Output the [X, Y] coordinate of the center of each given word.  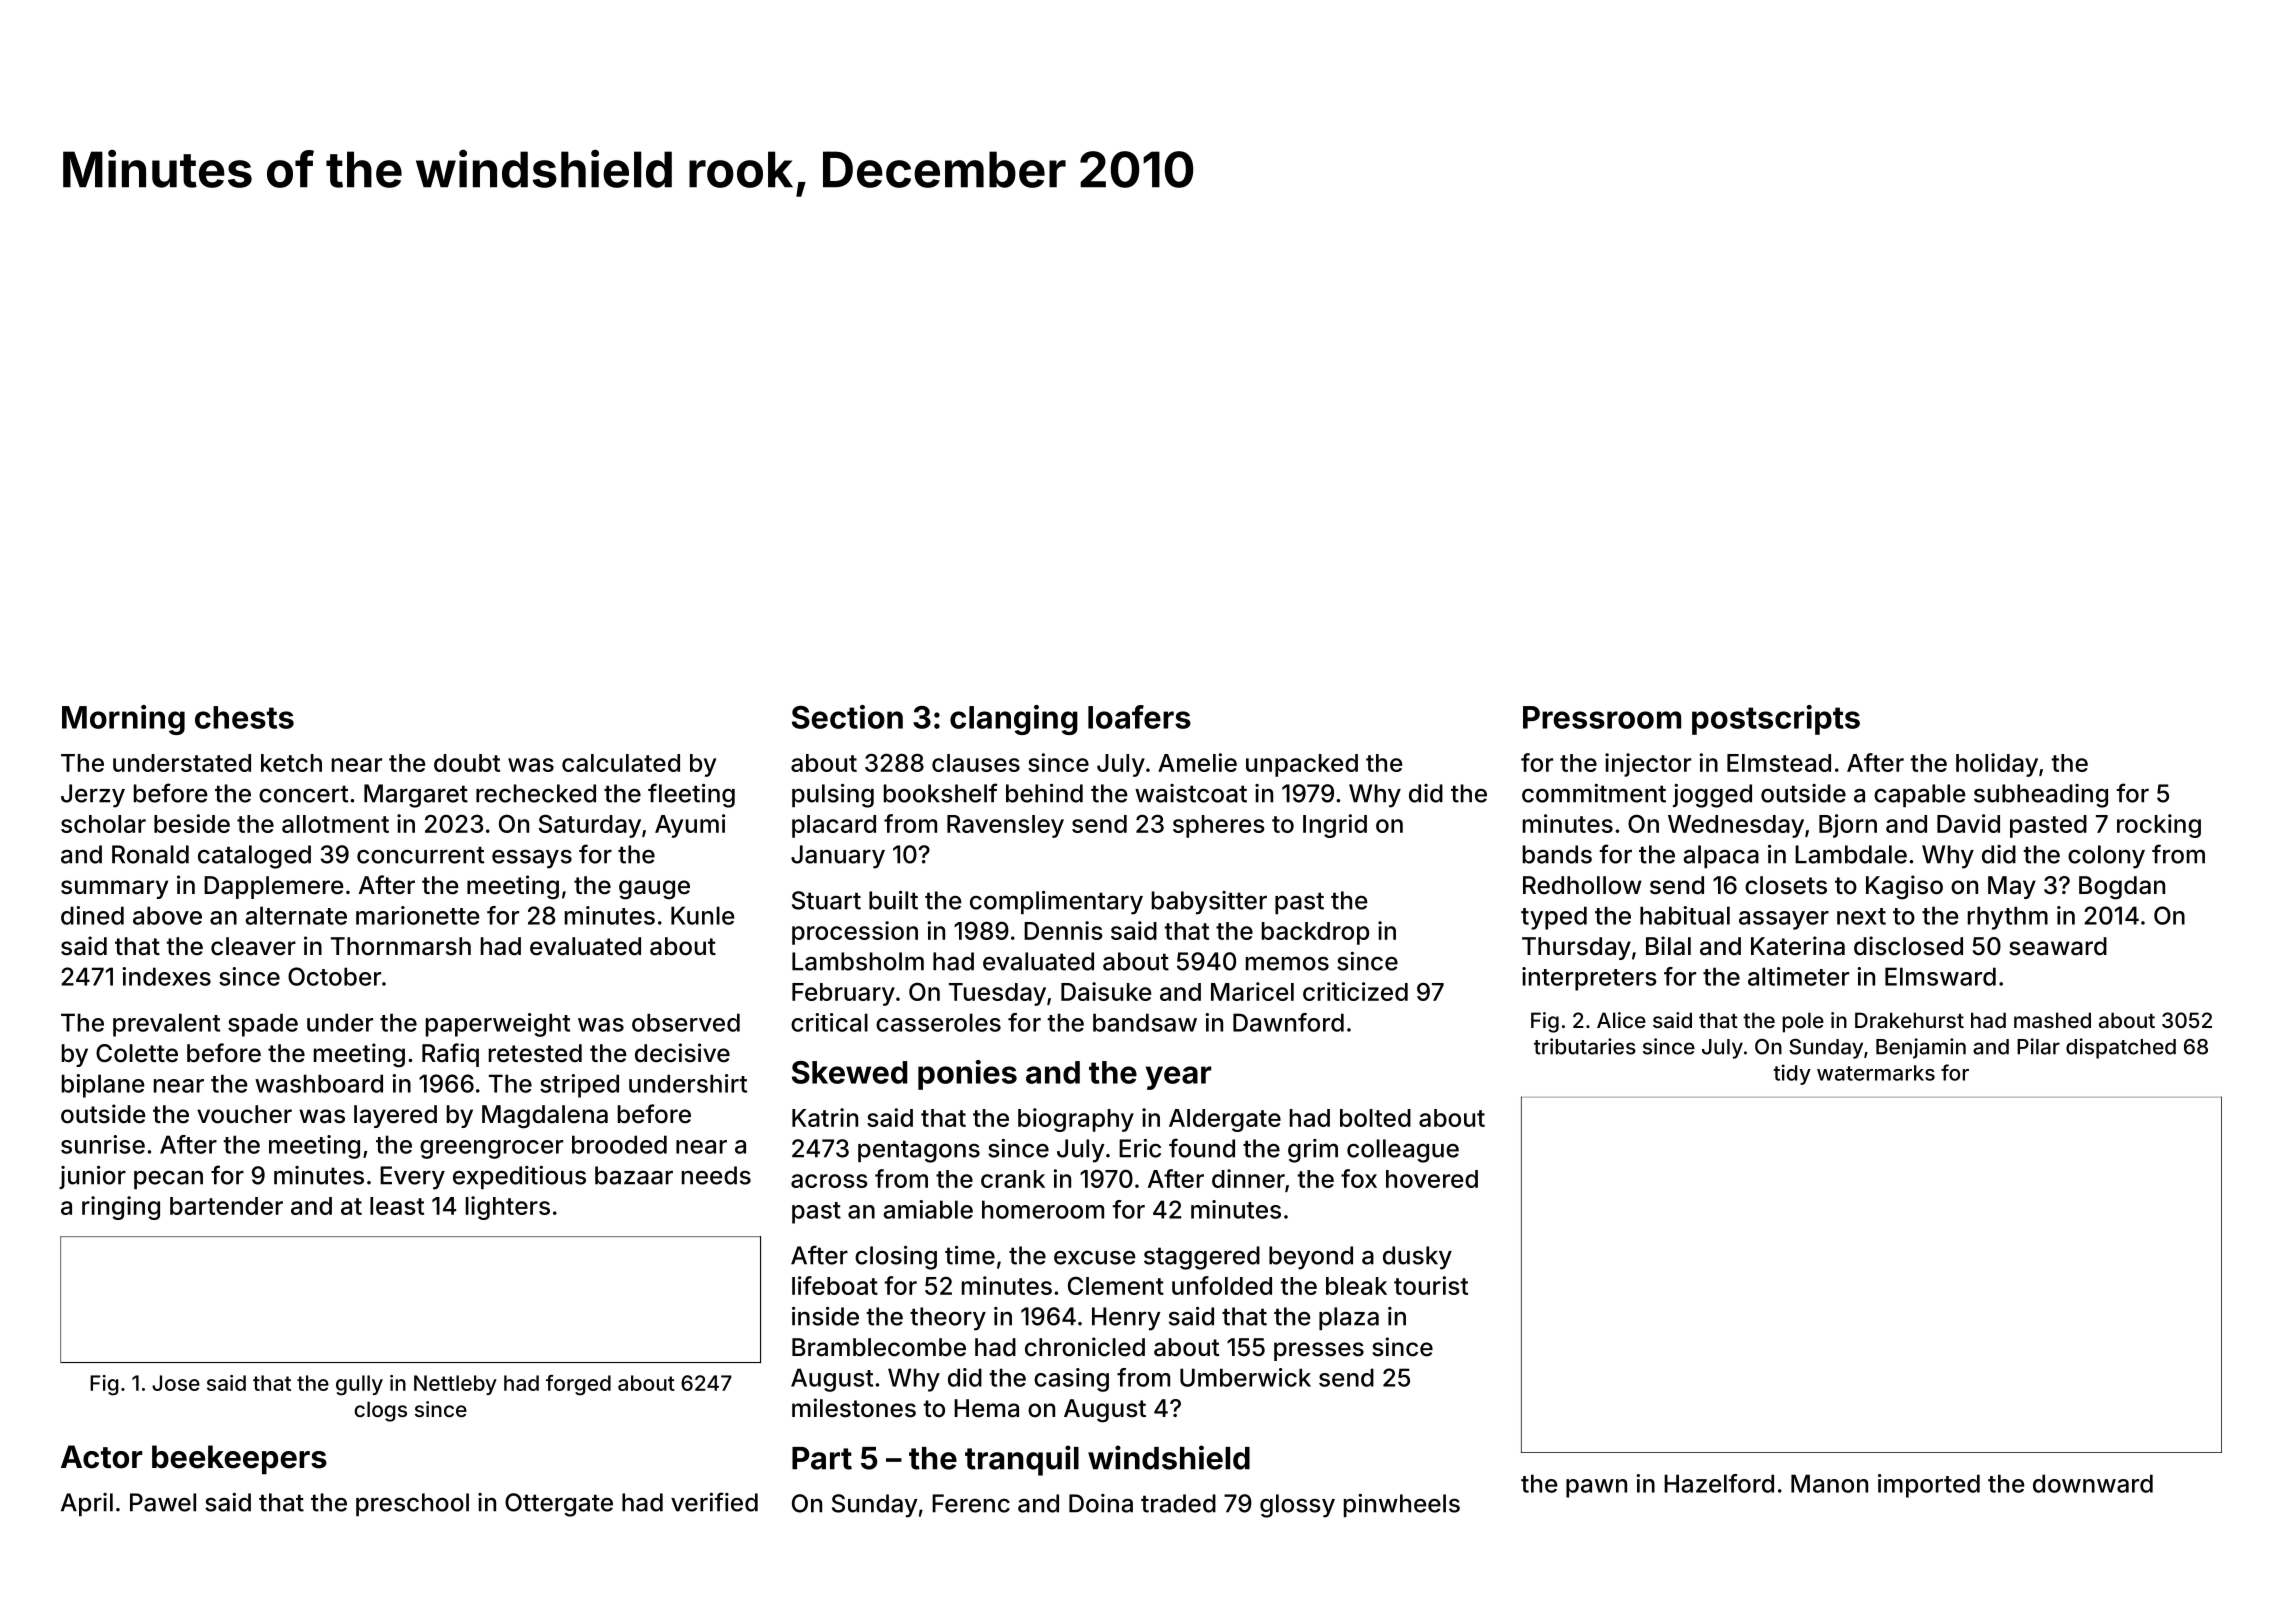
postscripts [1776, 720]
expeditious [519, 1177]
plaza [1349, 1318]
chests [244, 717]
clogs [380, 1411]
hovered [1432, 1179]
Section [847, 717]
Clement [1116, 1285]
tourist [1431, 1285]
